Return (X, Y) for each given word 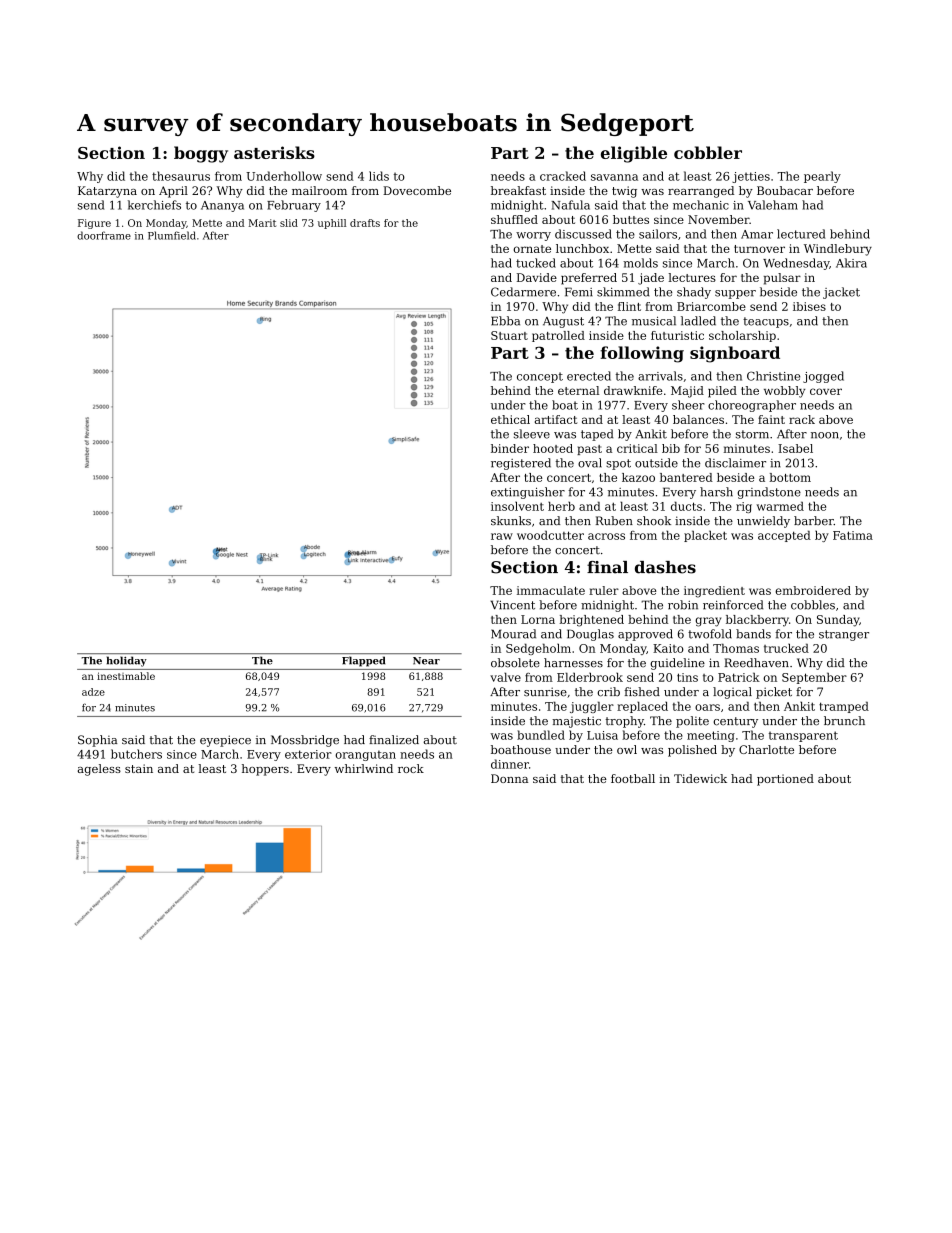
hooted (553, 448)
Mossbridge (305, 741)
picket (774, 693)
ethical (510, 419)
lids (379, 176)
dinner (510, 764)
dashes (665, 567)
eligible (634, 154)
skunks (511, 521)
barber (814, 520)
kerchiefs (154, 205)
